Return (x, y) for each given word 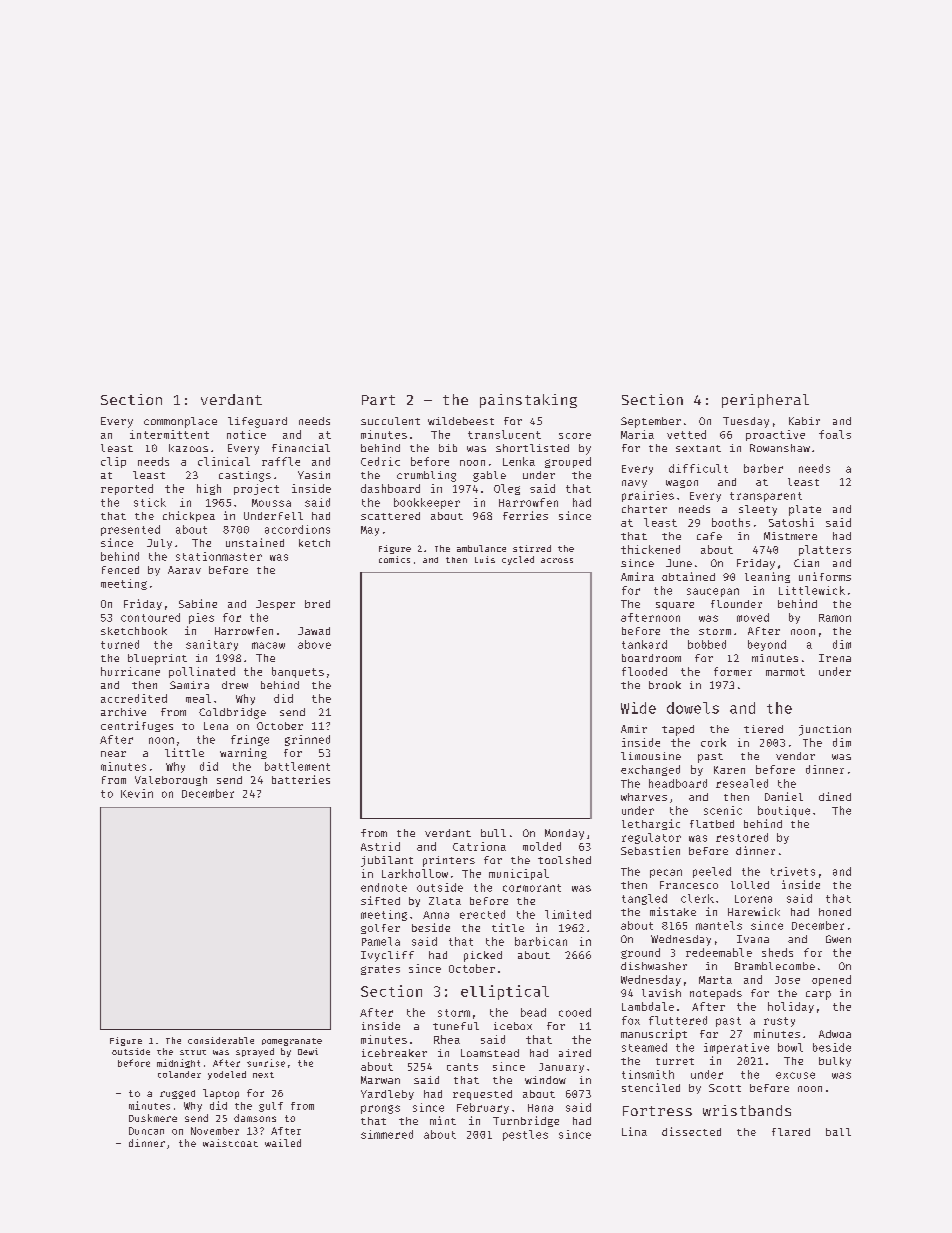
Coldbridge (232, 713)
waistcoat (230, 1143)
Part (378, 400)
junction (825, 730)
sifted (380, 900)
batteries (301, 779)
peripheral (765, 401)
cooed (575, 1012)
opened (831, 980)
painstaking (528, 401)
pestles (525, 1135)
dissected (691, 1131)
